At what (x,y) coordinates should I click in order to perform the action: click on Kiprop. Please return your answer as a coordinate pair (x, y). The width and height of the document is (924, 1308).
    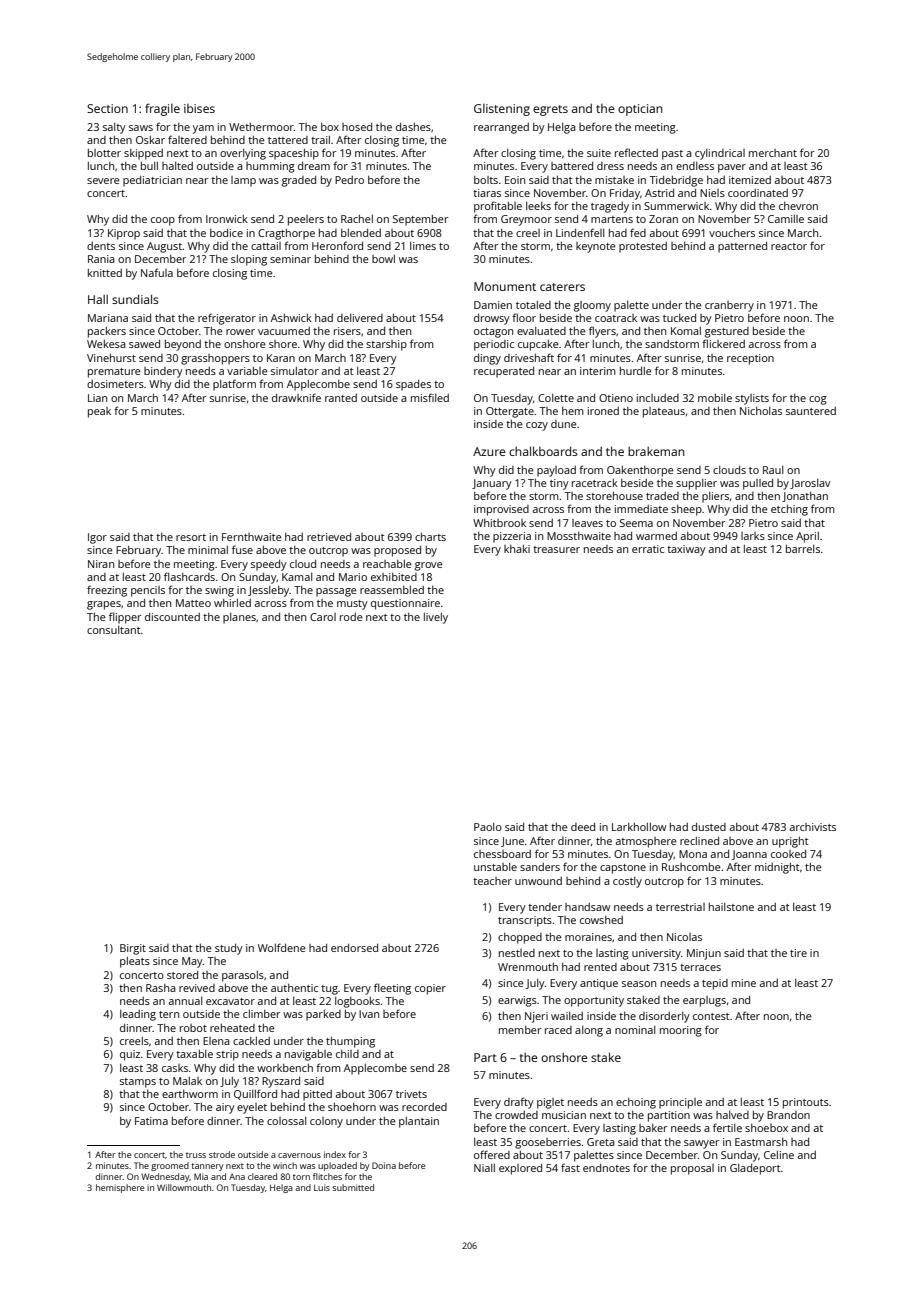
    Looking at the image, I should click on (124, 234).
